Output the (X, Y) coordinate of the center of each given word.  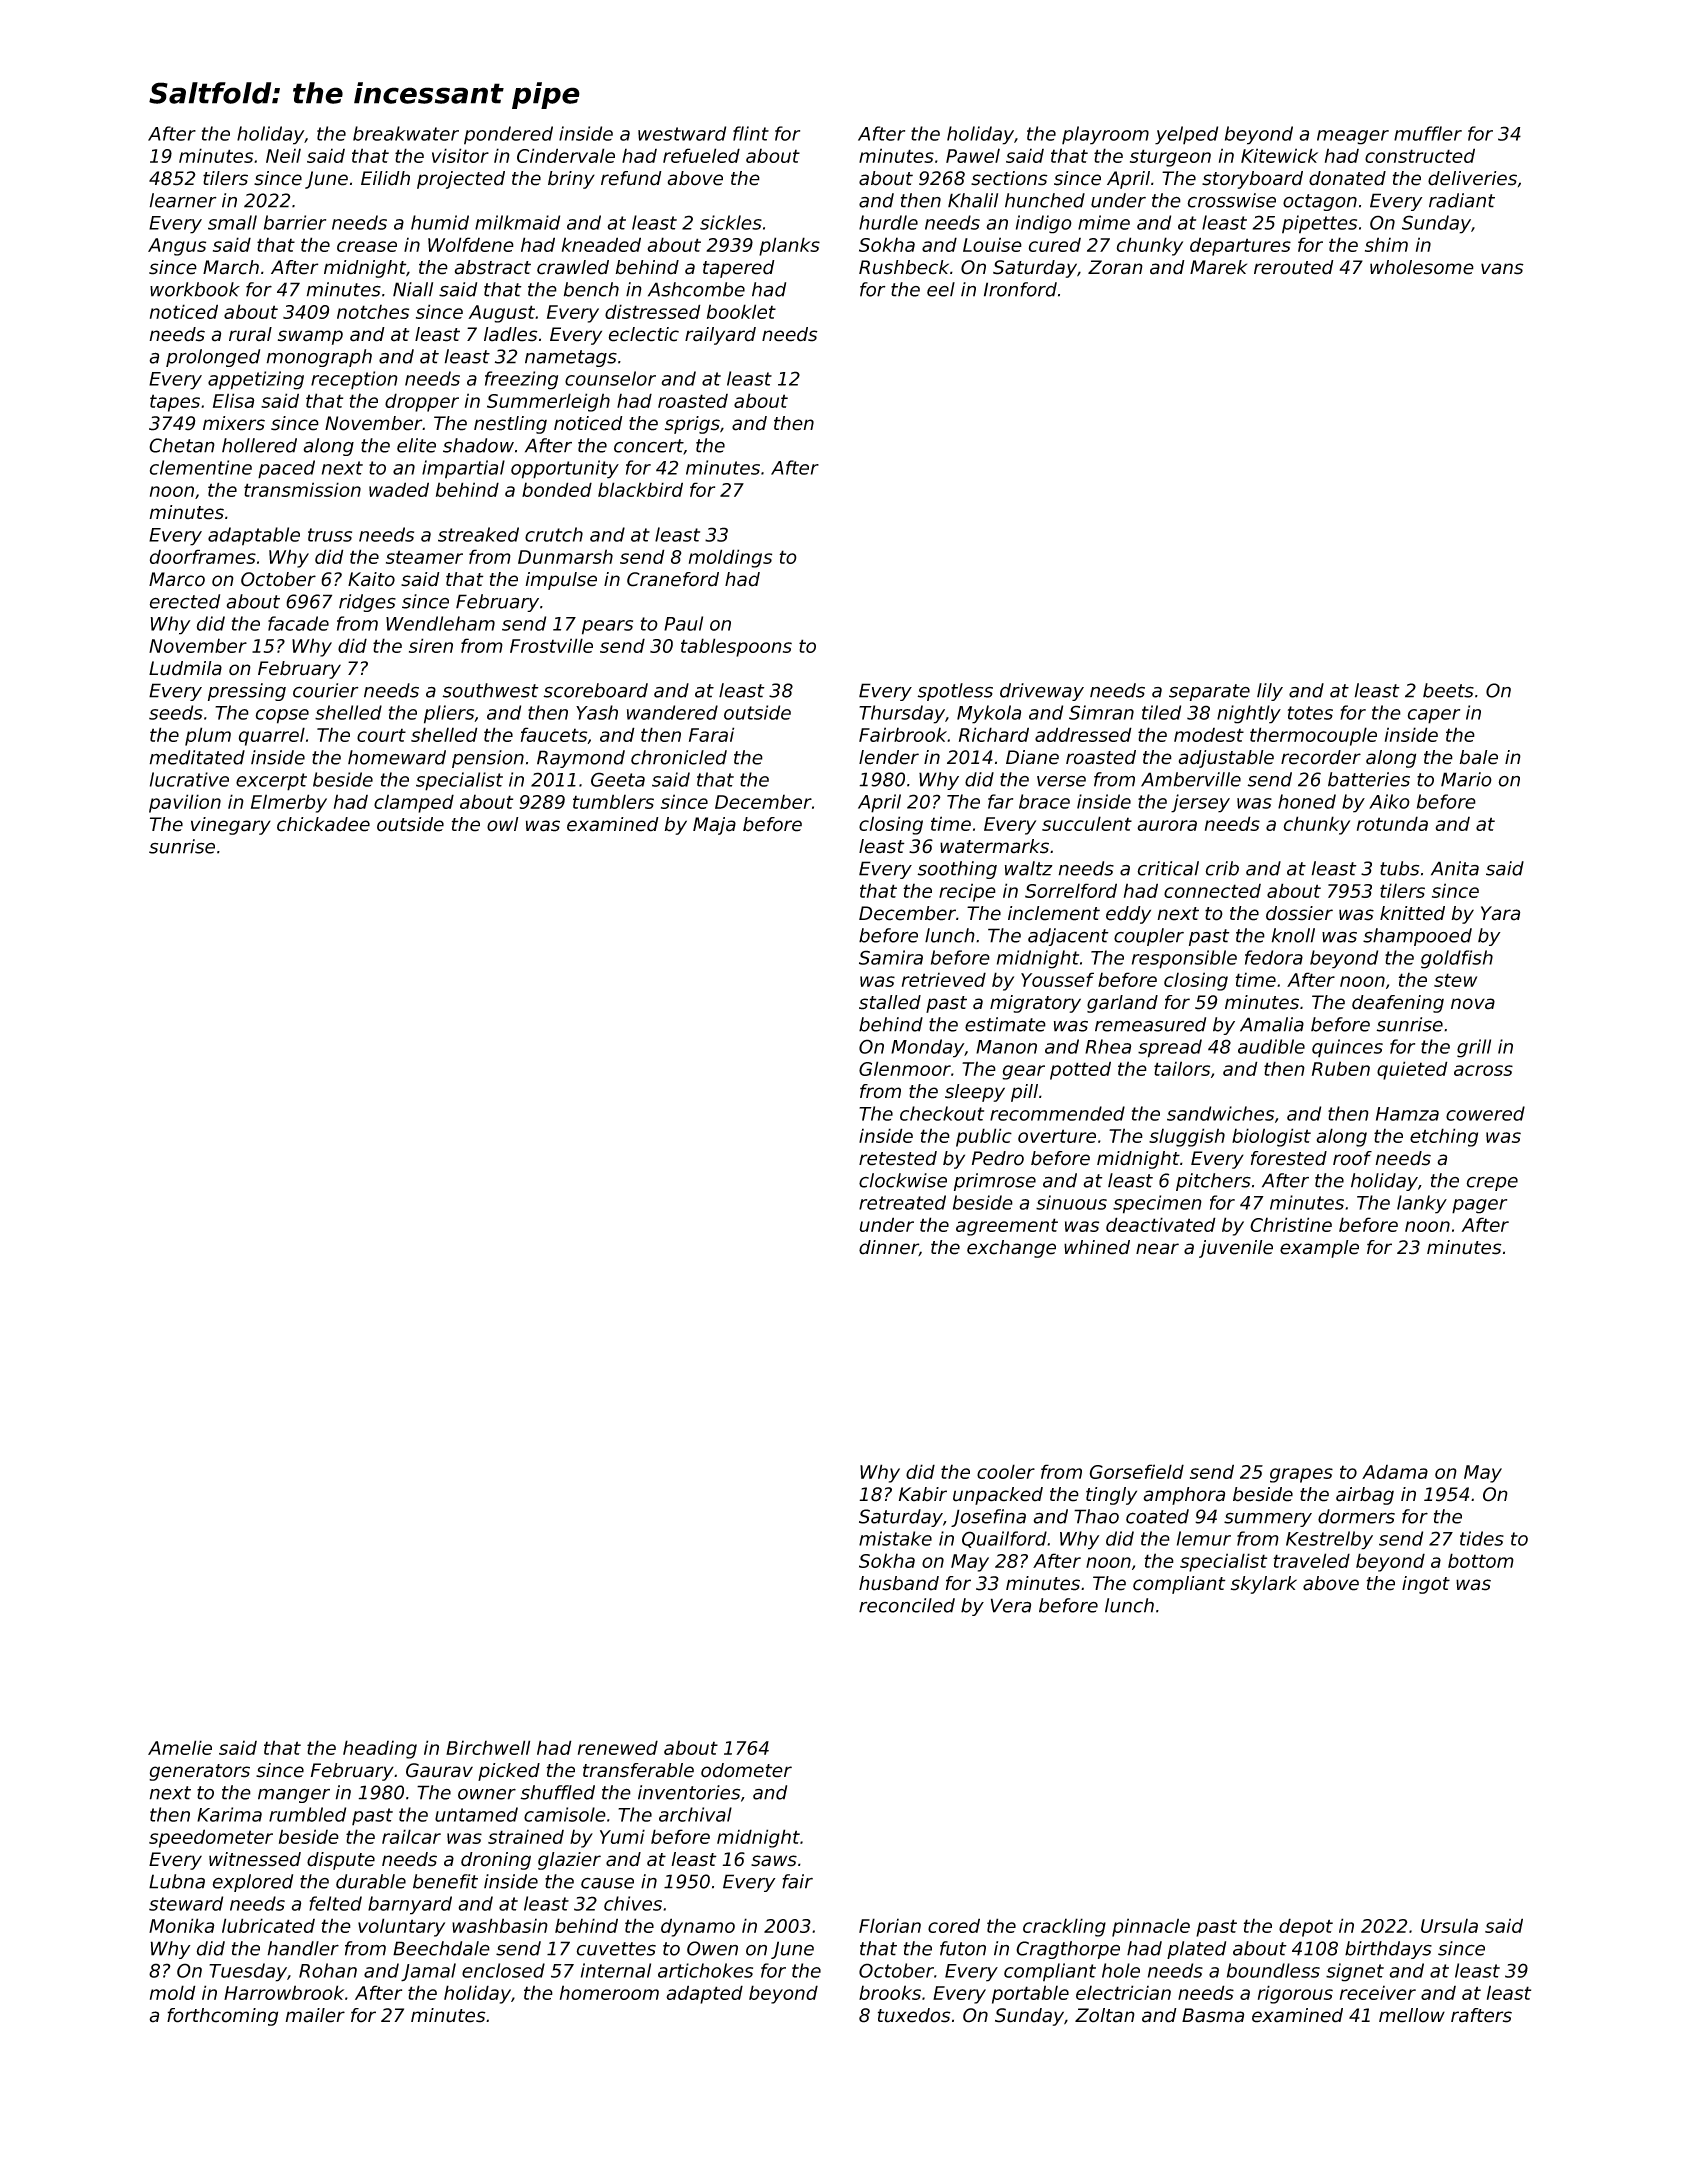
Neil (283, 155)
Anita (1455, 868)
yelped (1186, 135)
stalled (890, 1002)
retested (898, 1158)
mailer (315, 2015)
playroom (1105, 135)
